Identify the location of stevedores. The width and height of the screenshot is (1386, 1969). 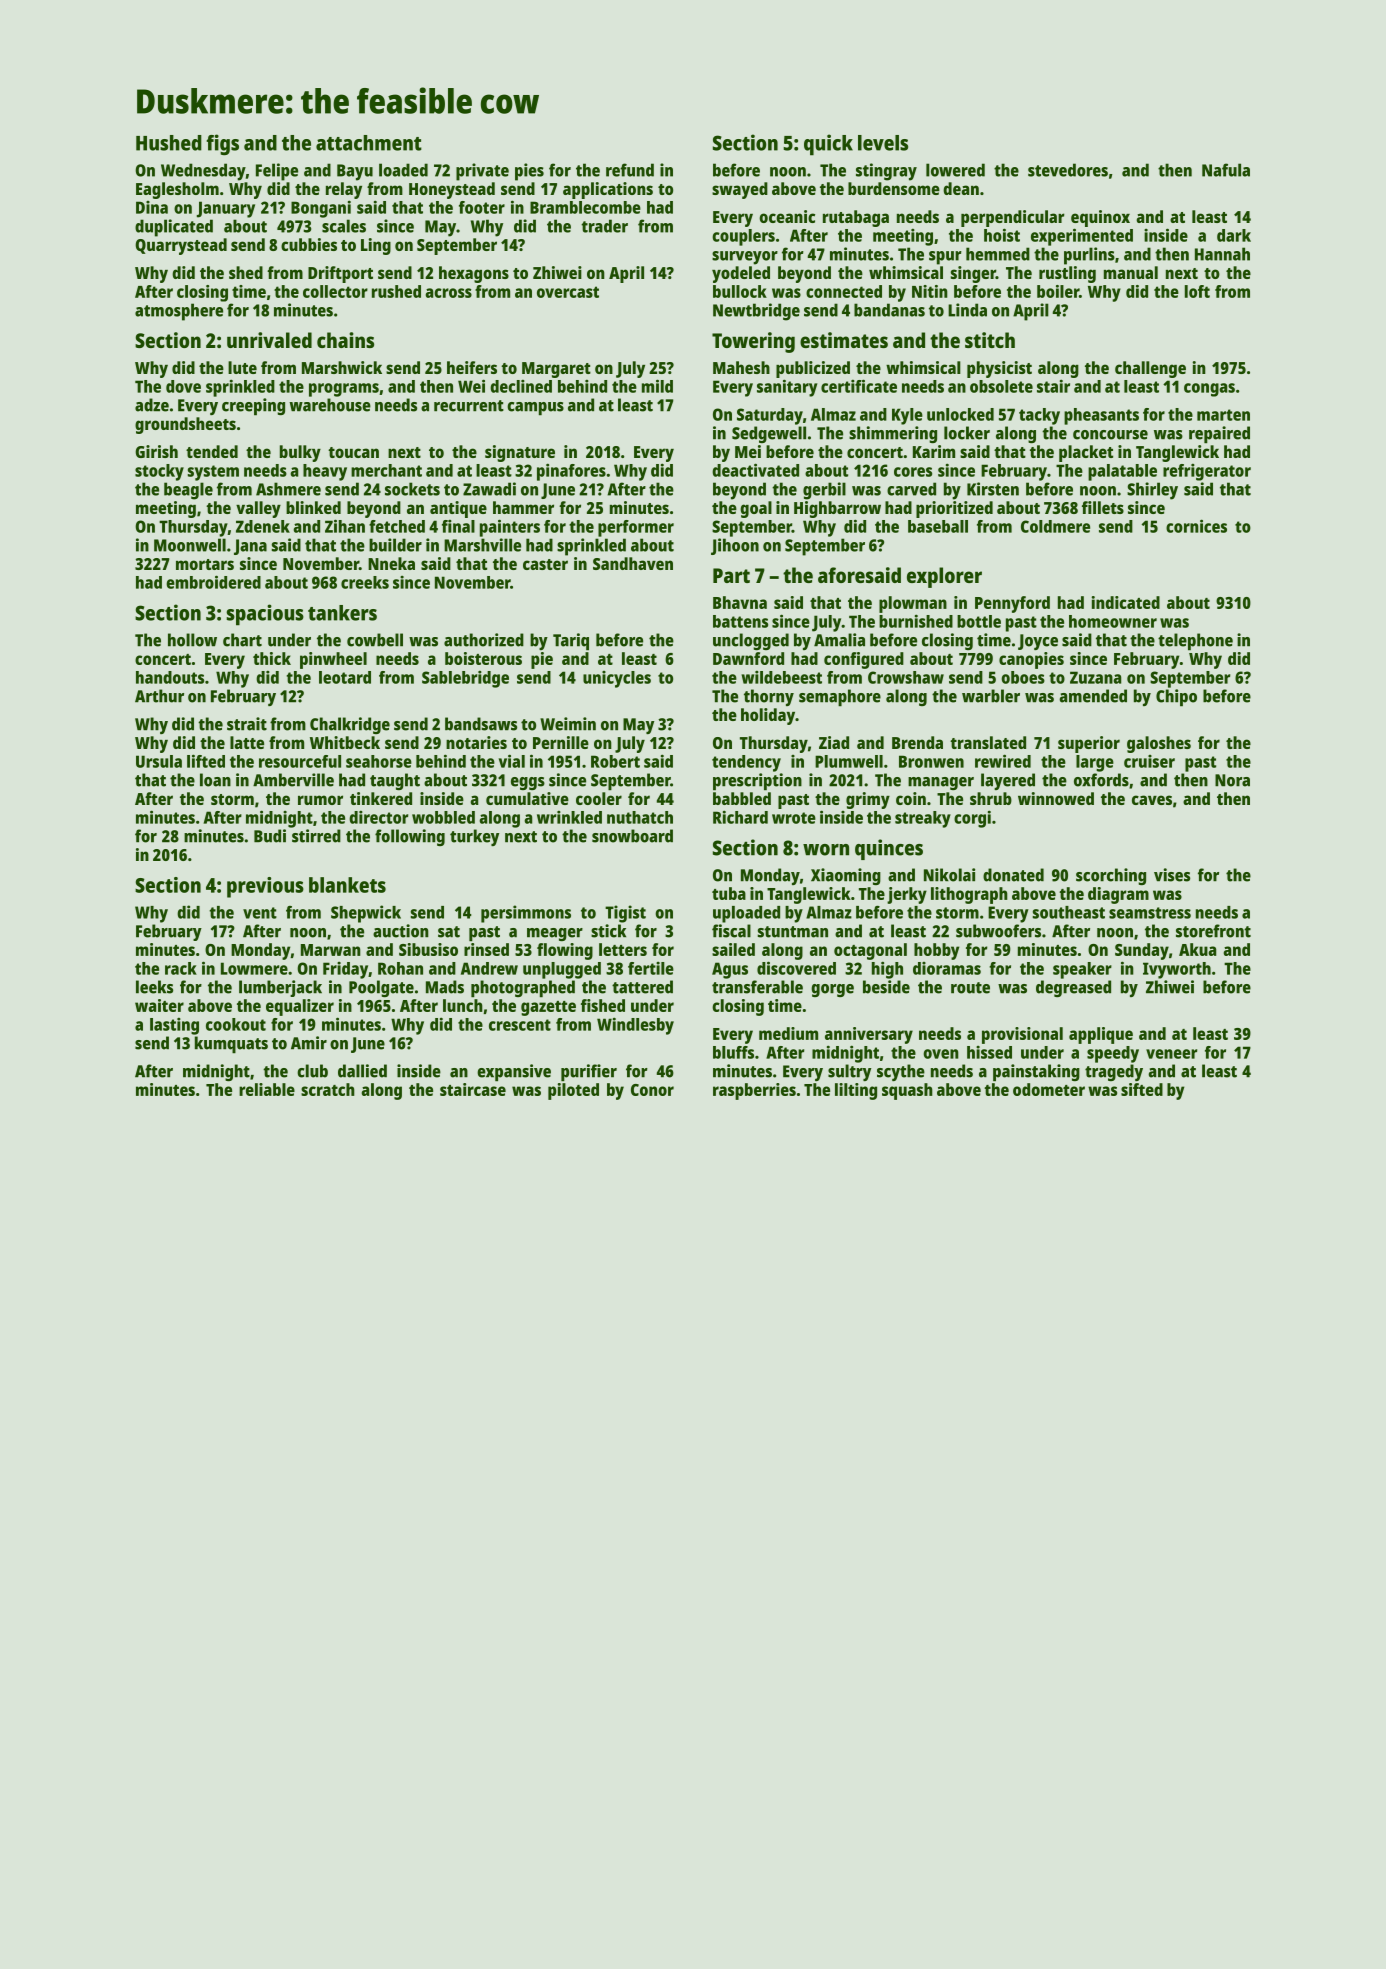
(1068, 170).
